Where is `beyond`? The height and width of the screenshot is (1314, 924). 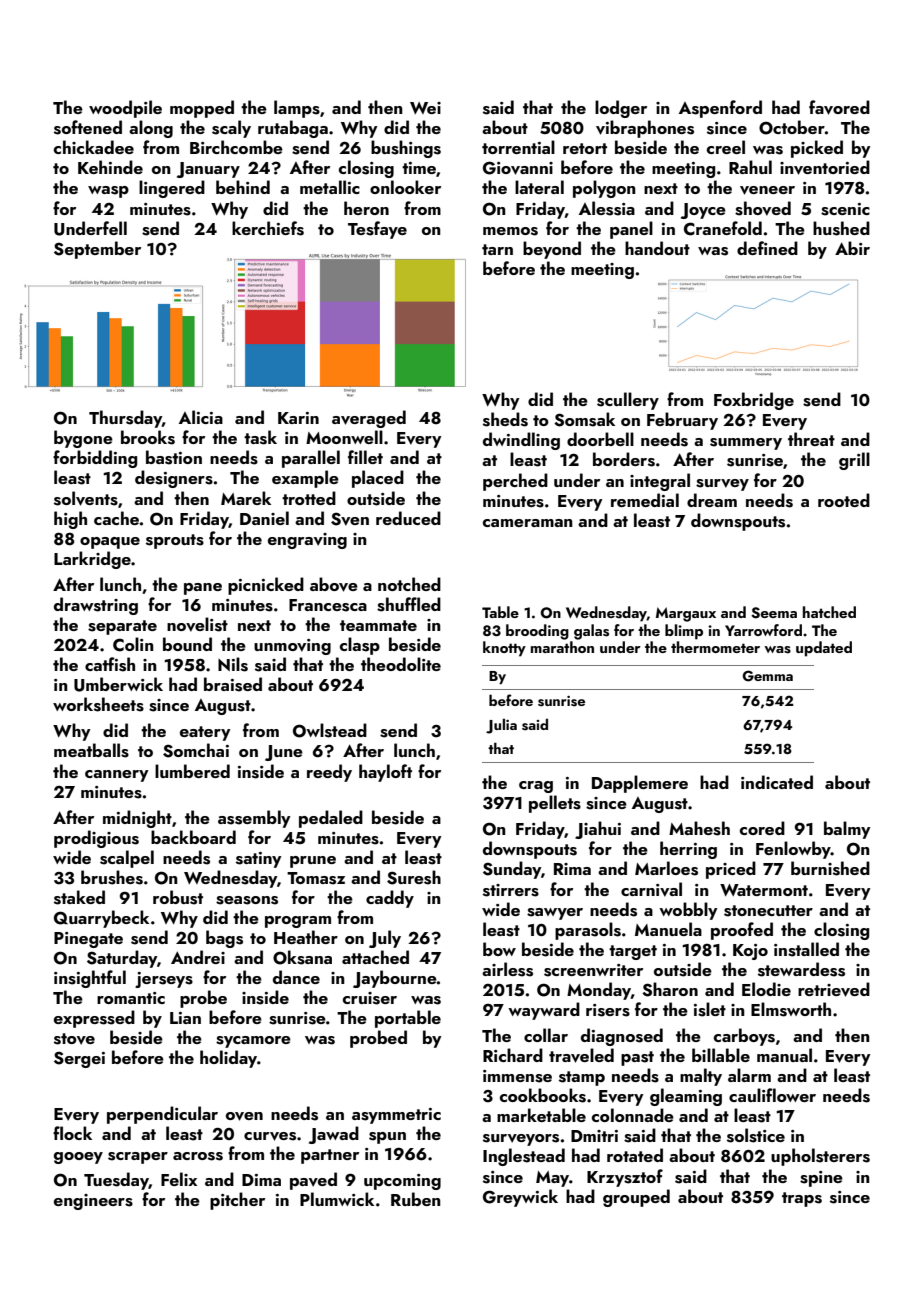 beyond is located at coordinates (552, 250).
